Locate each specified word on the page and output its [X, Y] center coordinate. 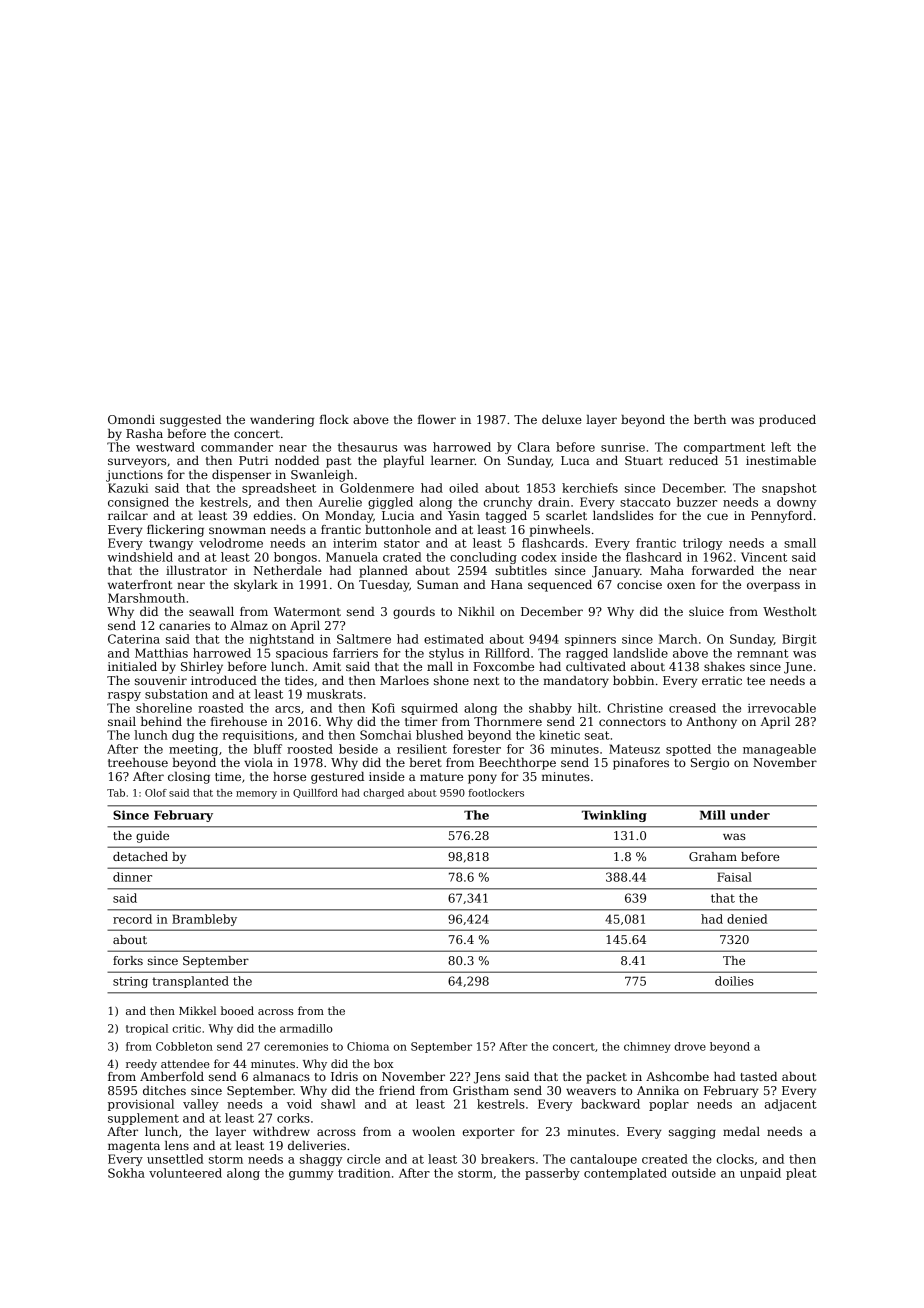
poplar [669, 1105]
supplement [143, 1119]
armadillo [306, 1028]
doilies [734, 981]
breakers [508, 1159]
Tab [116, 793]
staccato [645, 502]
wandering [282, 421]
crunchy [508, 503]
